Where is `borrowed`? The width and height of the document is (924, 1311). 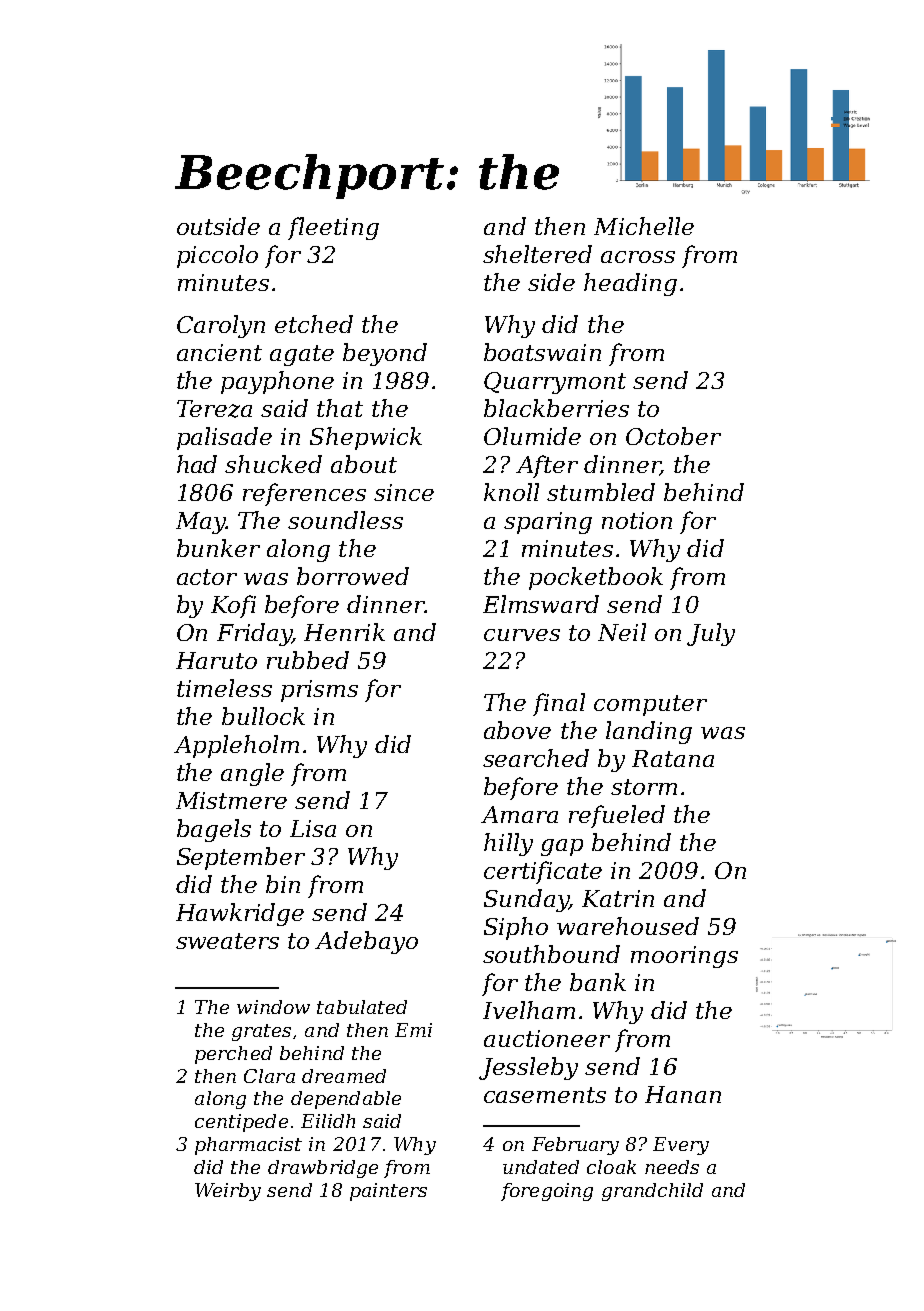
borrowed is located at coordinates (353, 576).
